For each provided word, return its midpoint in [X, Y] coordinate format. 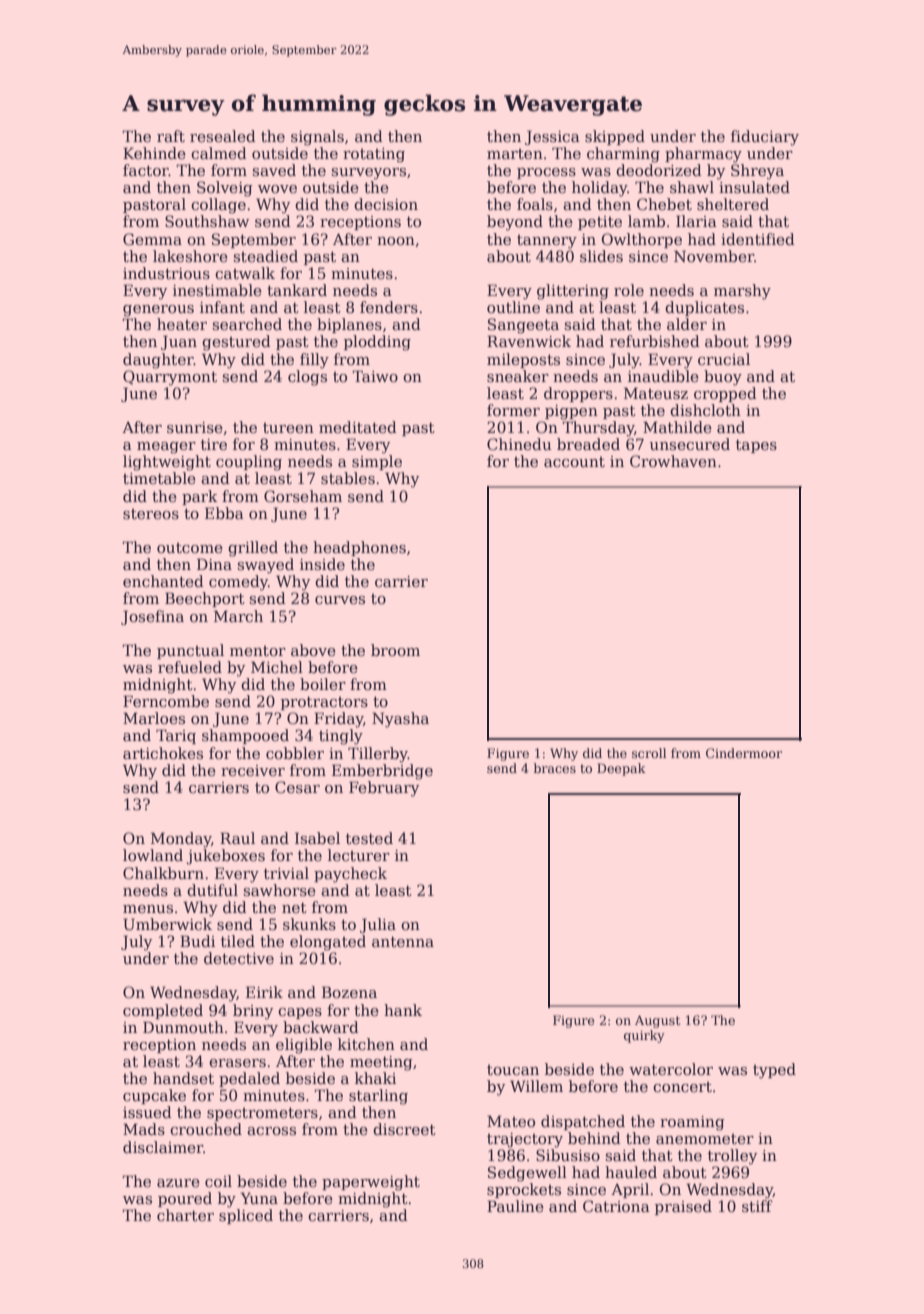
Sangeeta [523, 326]
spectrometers [262, 1114]
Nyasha [400, 720]
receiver [253, 770]
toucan [513, 1070]
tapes [756, 446]
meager [166, 448]
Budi [197, 941]
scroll [649, 753]
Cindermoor [744, 753]
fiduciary [765, 138]
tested [369, 838]
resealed [223, 136]
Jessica [552, 137]
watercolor [671, 1069]
